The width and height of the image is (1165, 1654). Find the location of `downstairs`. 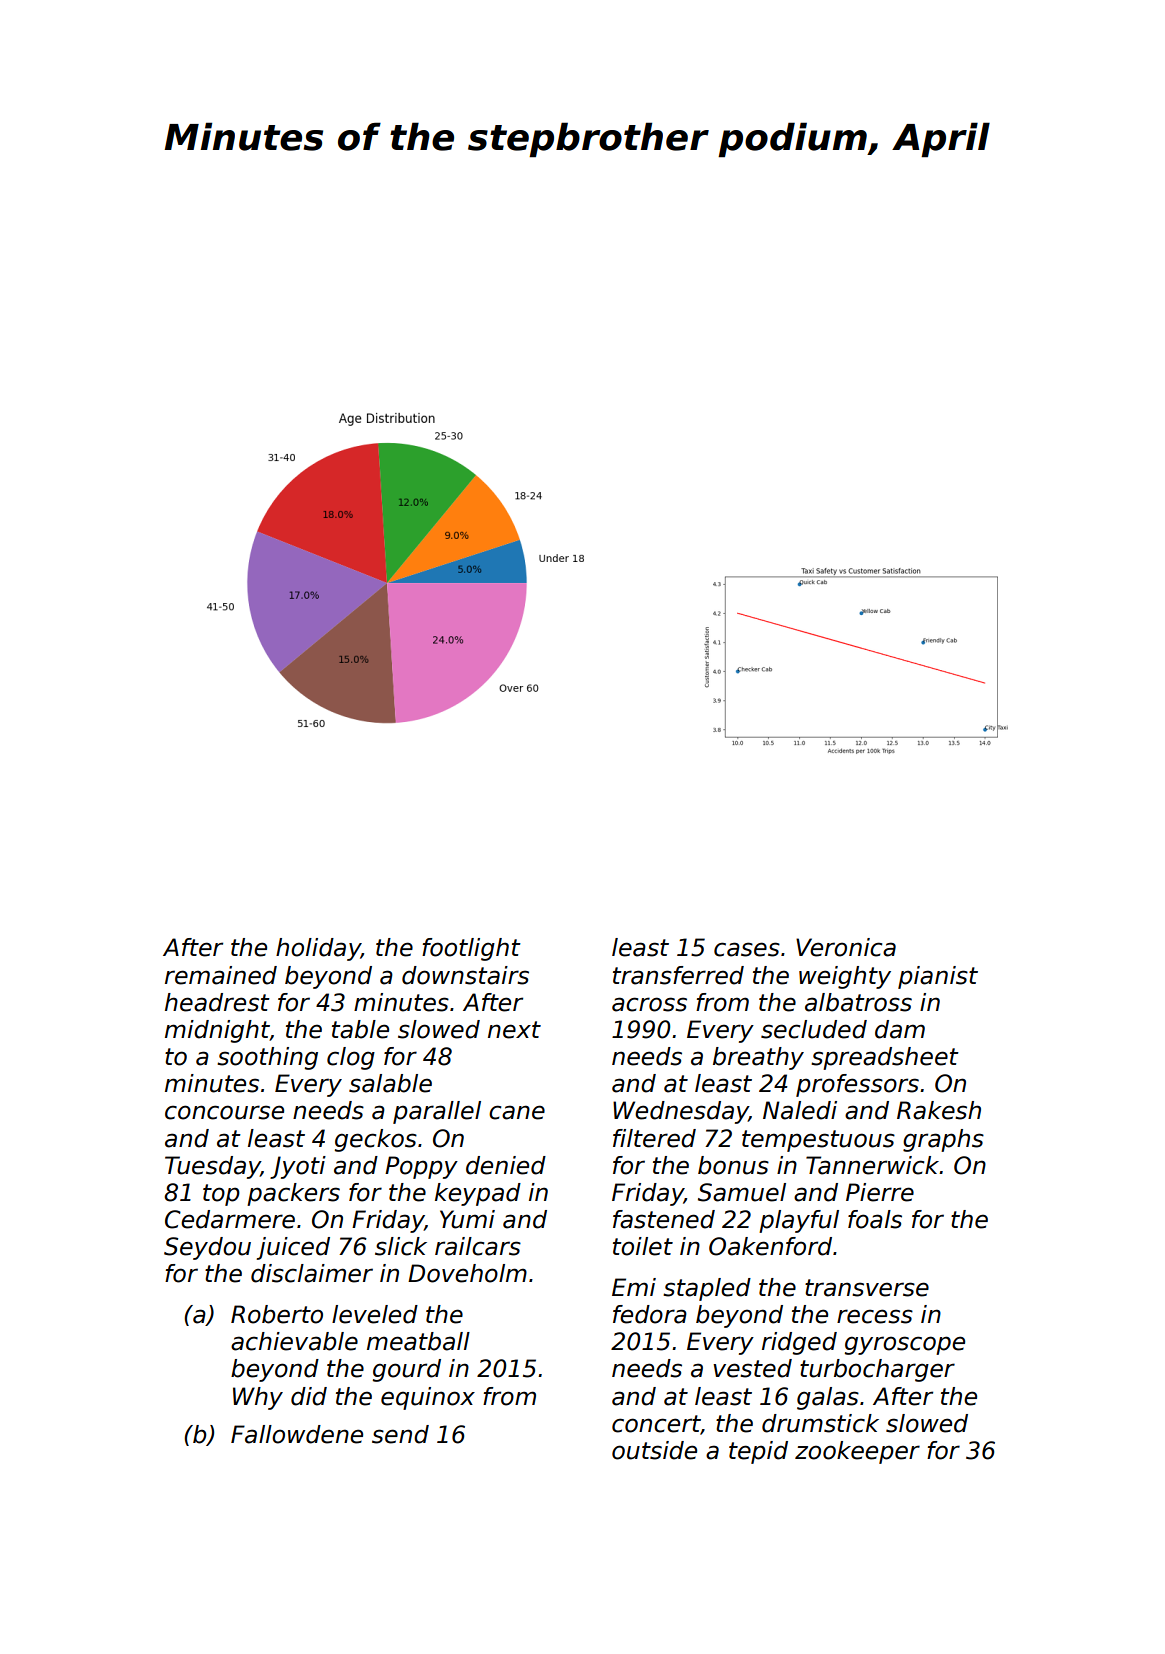

downstairs is located at coordinates (465, 975).
